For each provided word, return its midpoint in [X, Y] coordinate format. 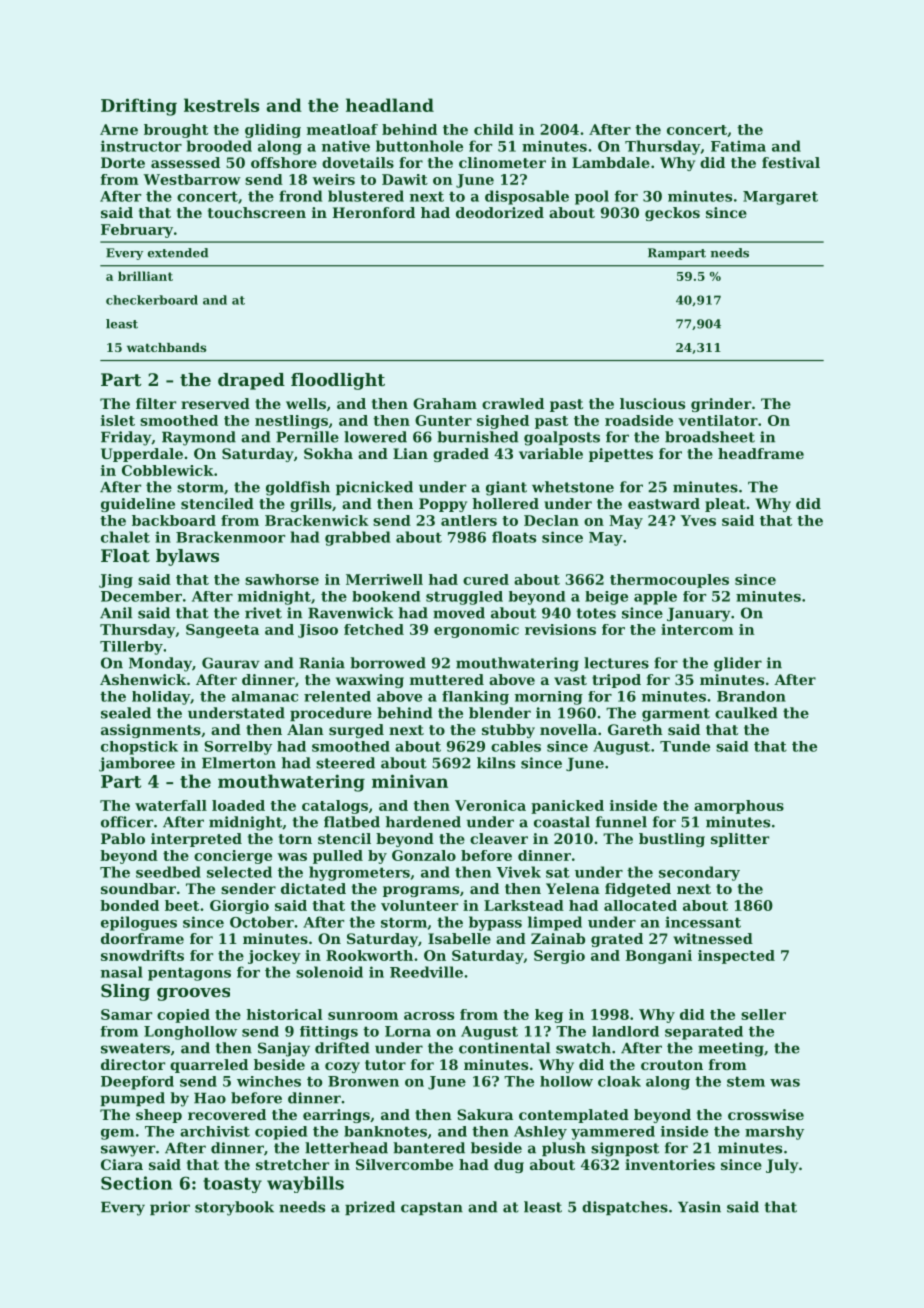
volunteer [419, 905]
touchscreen [257, 212]
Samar [126, 1014]
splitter [740, 840]
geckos [672, 214]
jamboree [137, 764]
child [494, 129]
